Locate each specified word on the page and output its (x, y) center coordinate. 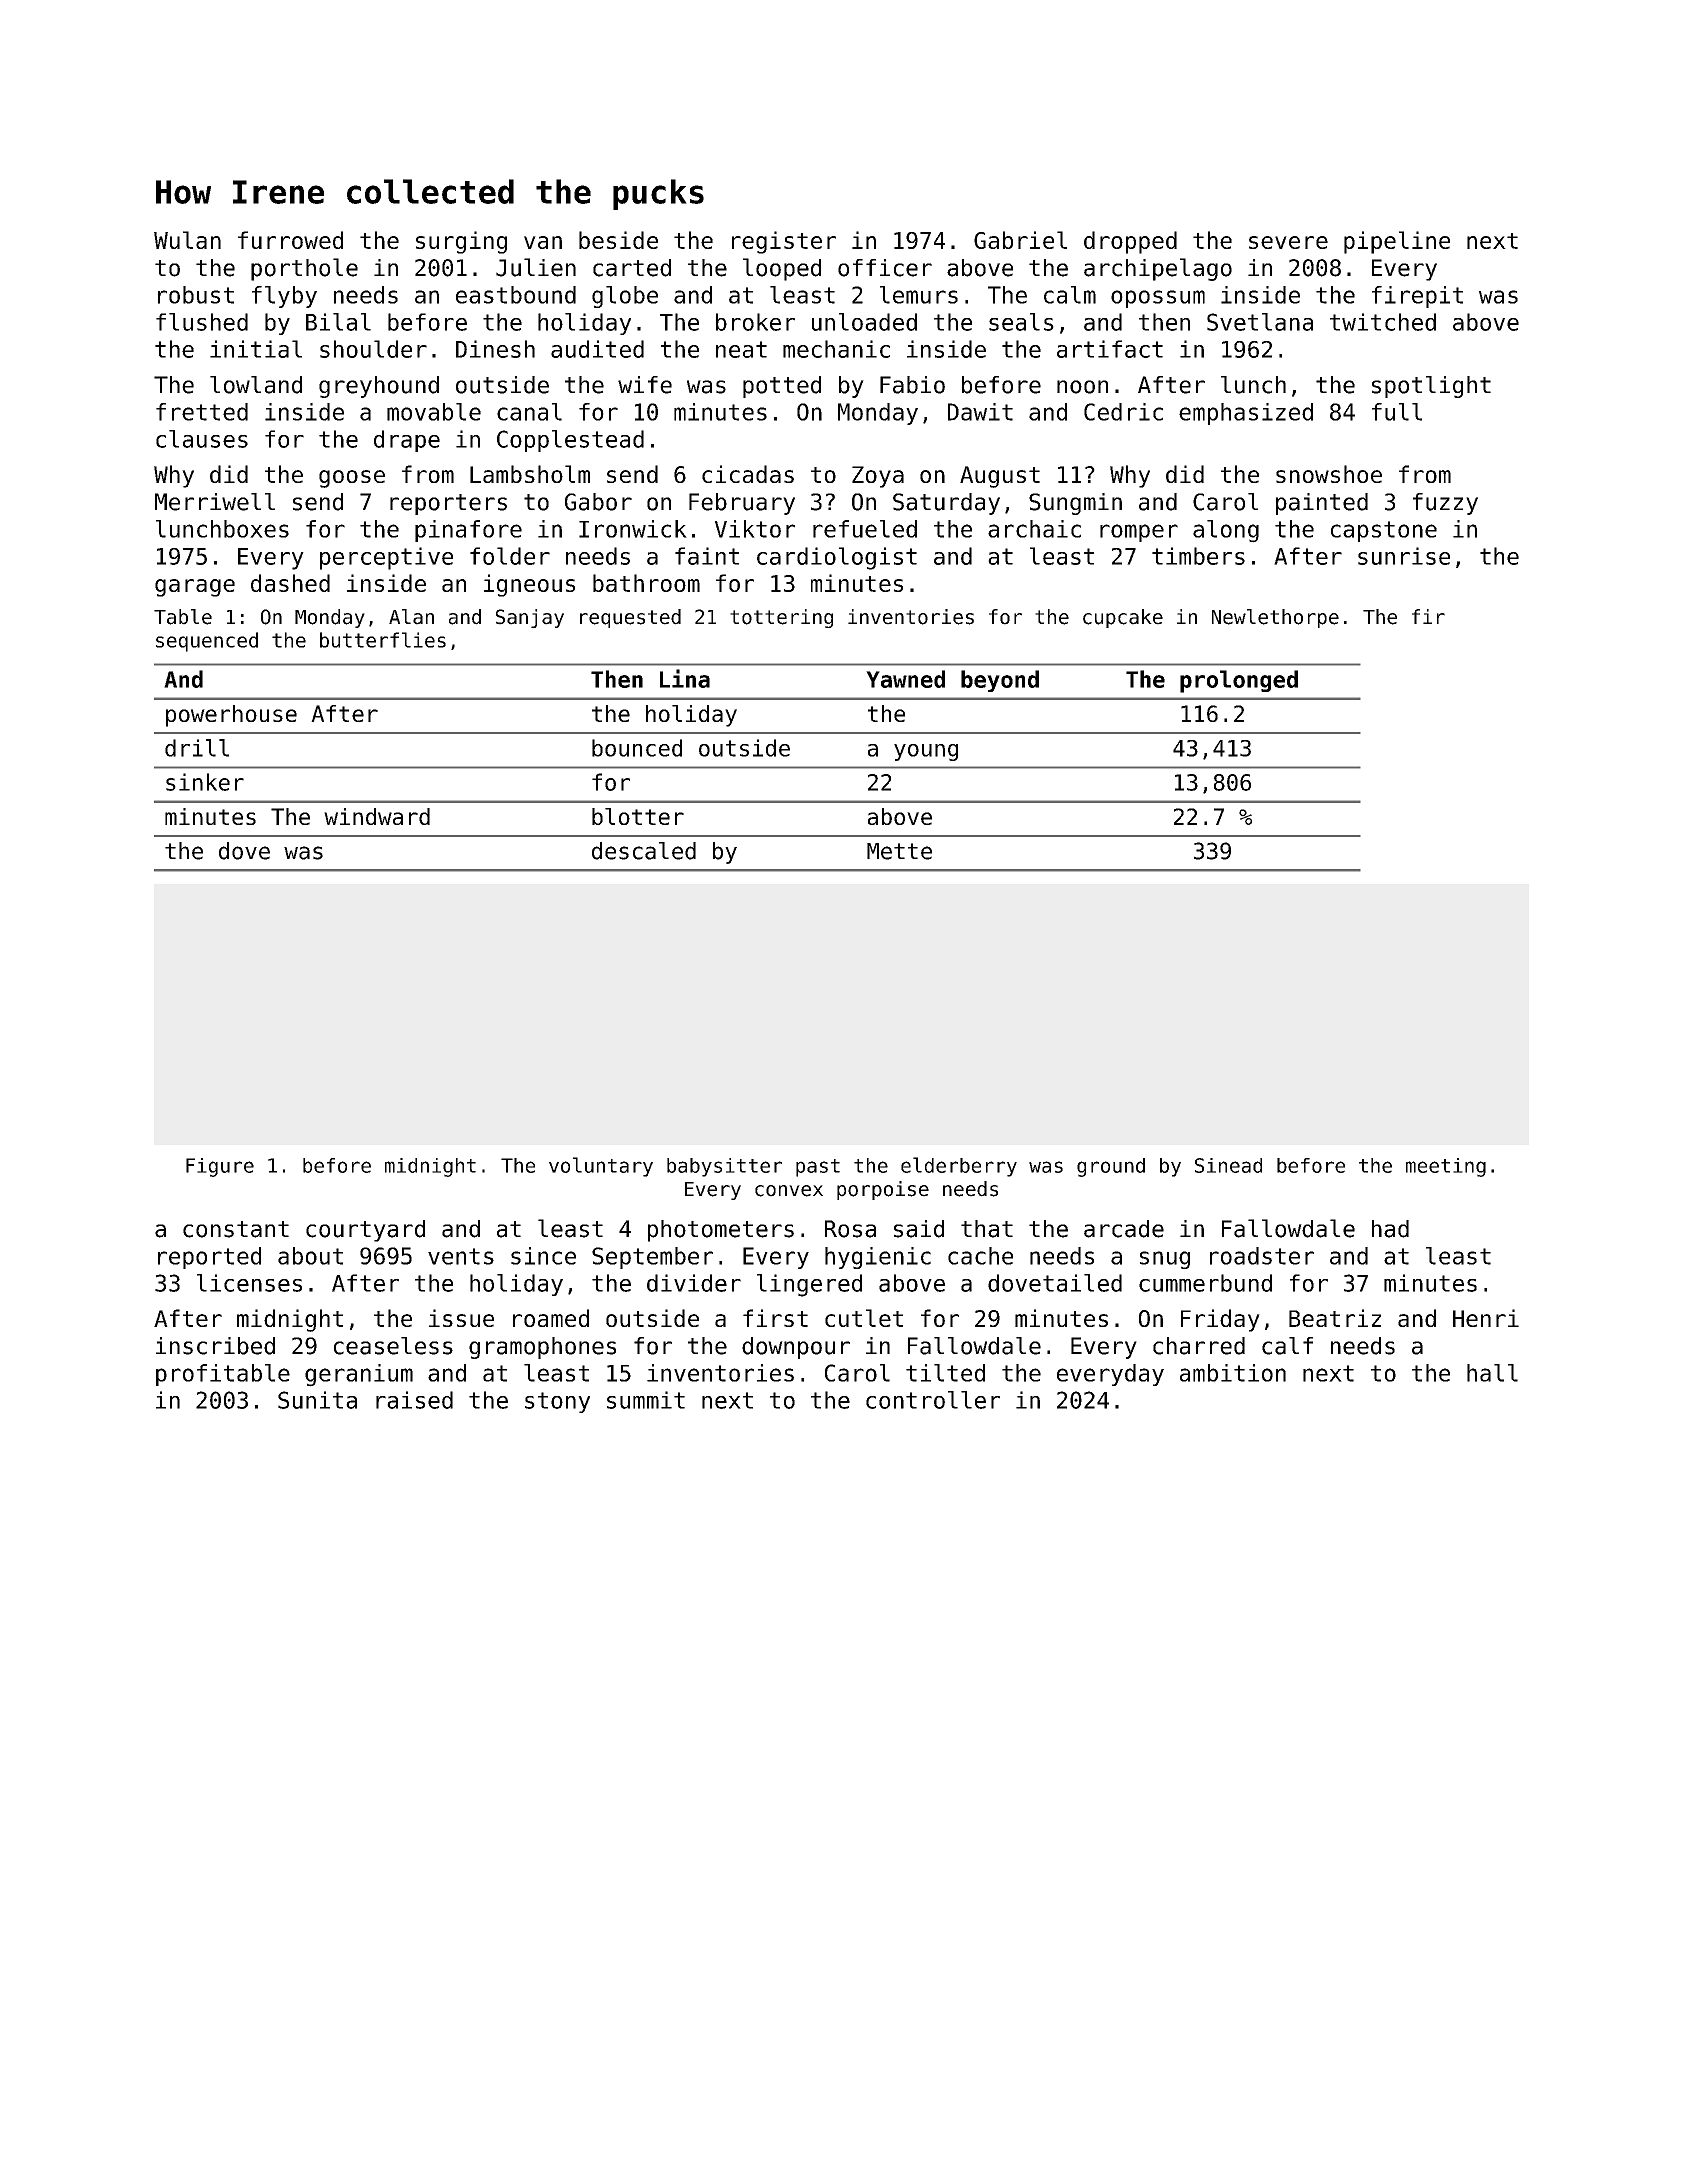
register (784, 242)
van (543, 242)
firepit (1417, 297)
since (543, 1256)
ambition (1233, 1373)
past (818, 1168)
